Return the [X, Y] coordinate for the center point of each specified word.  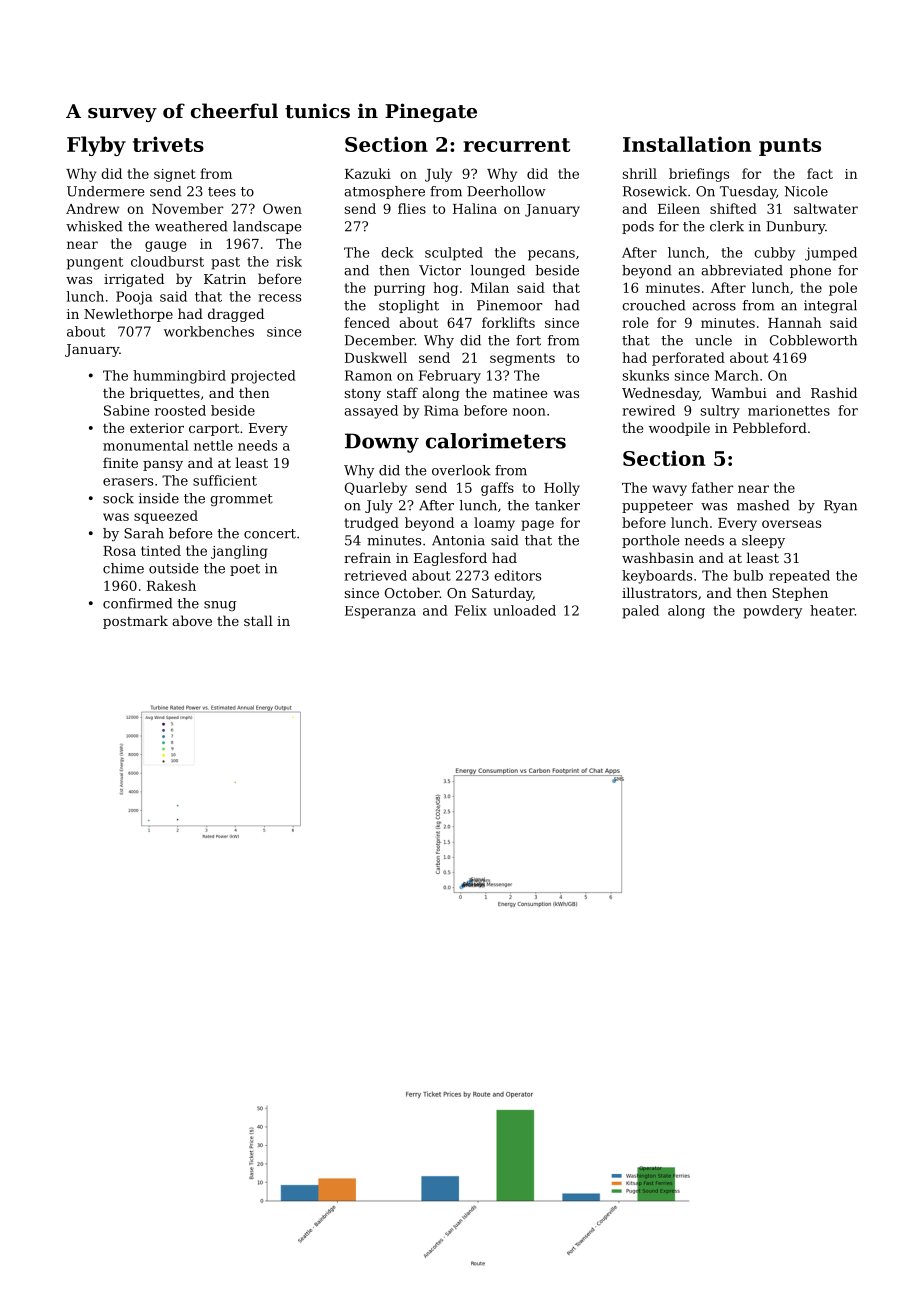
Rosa [119, 551]
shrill [640, 173]
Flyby [96, 146]
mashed [763, 505]
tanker [557, 505]
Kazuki [368, 173]
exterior [157, 428]
